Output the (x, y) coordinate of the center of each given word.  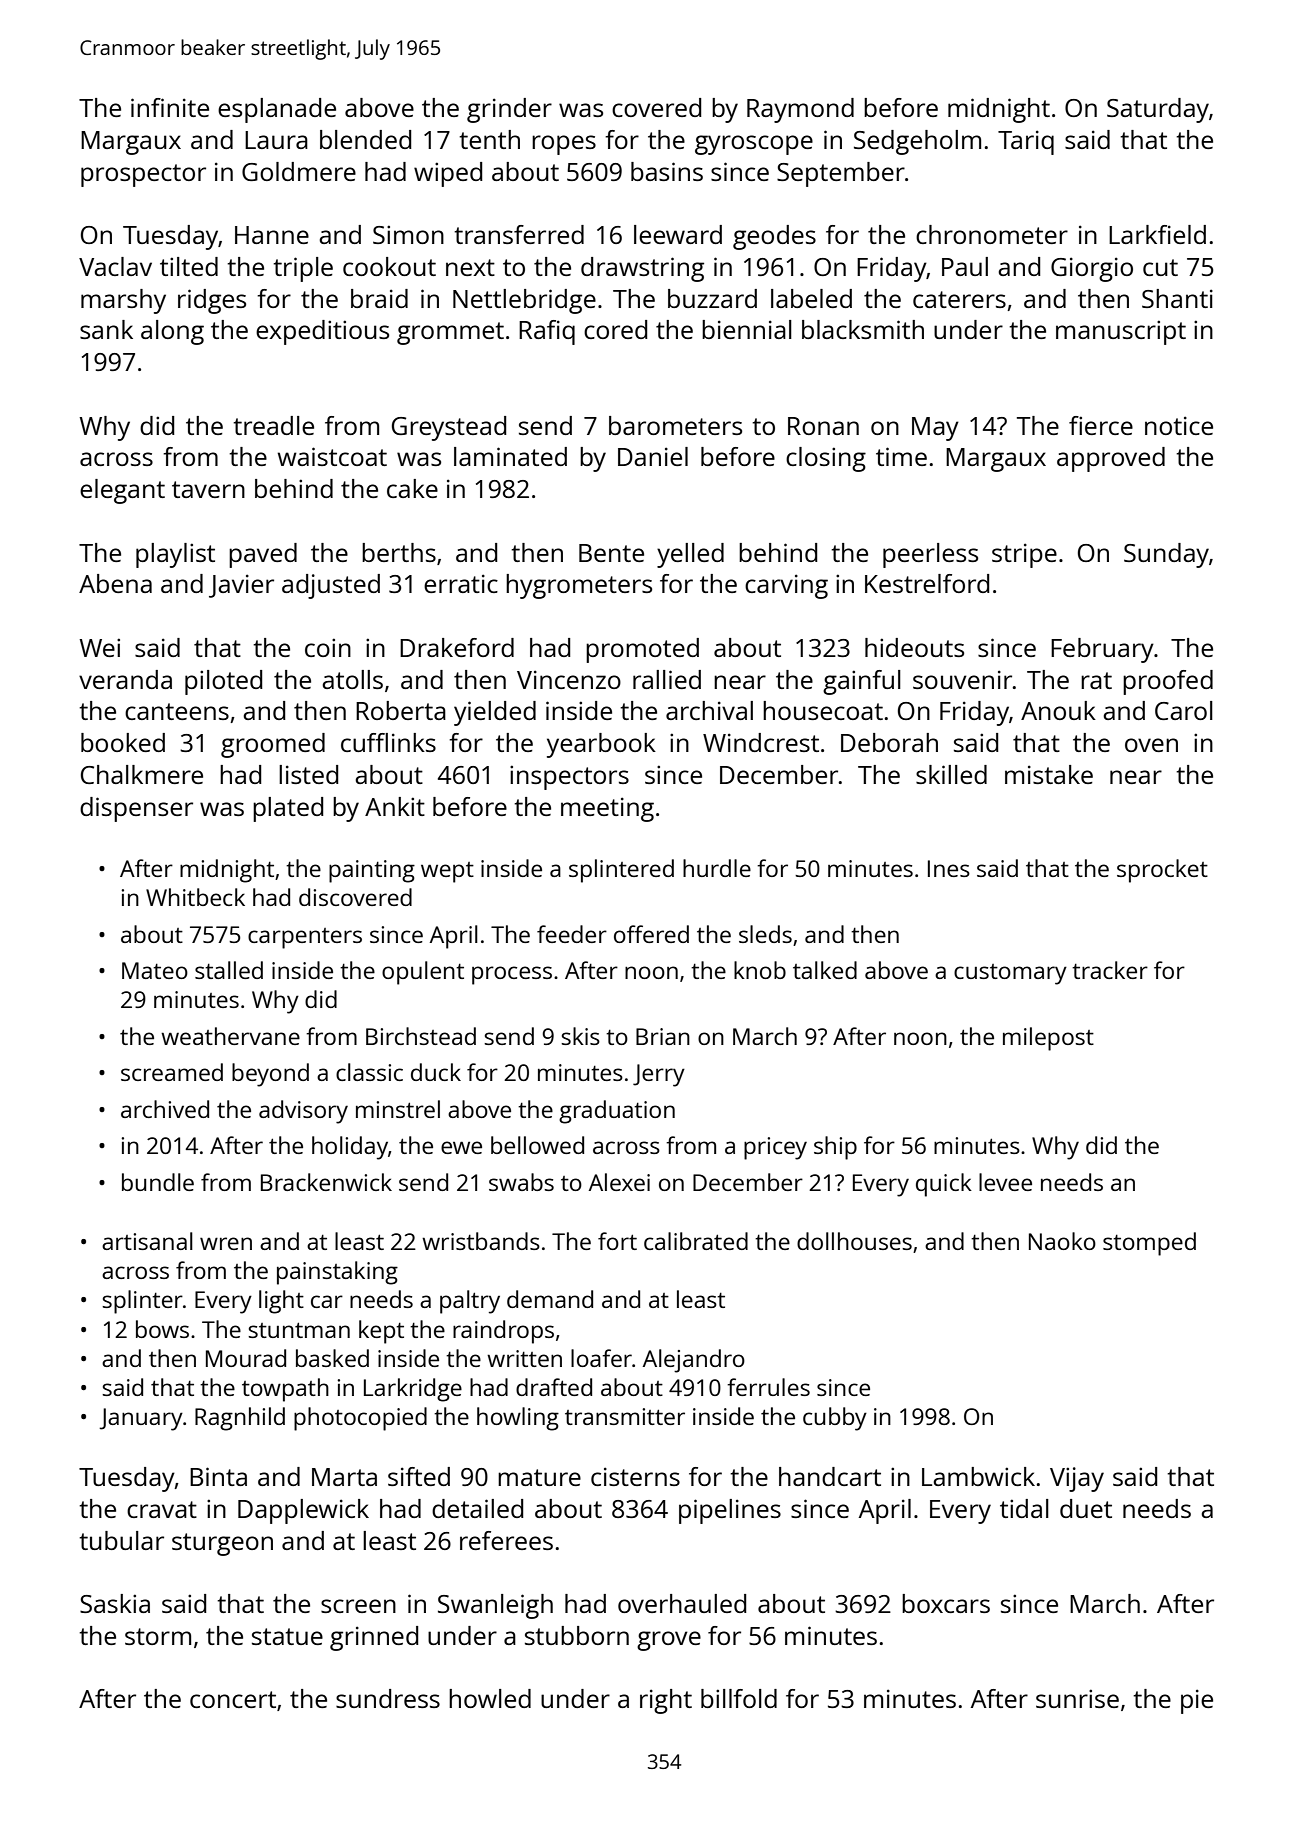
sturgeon (222, 1544)
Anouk (1058, 710)
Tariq (1026, 142)
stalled (229, 970)
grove (669, 1641)
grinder (509, 110)
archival (709, 710)
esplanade (277, 110)
